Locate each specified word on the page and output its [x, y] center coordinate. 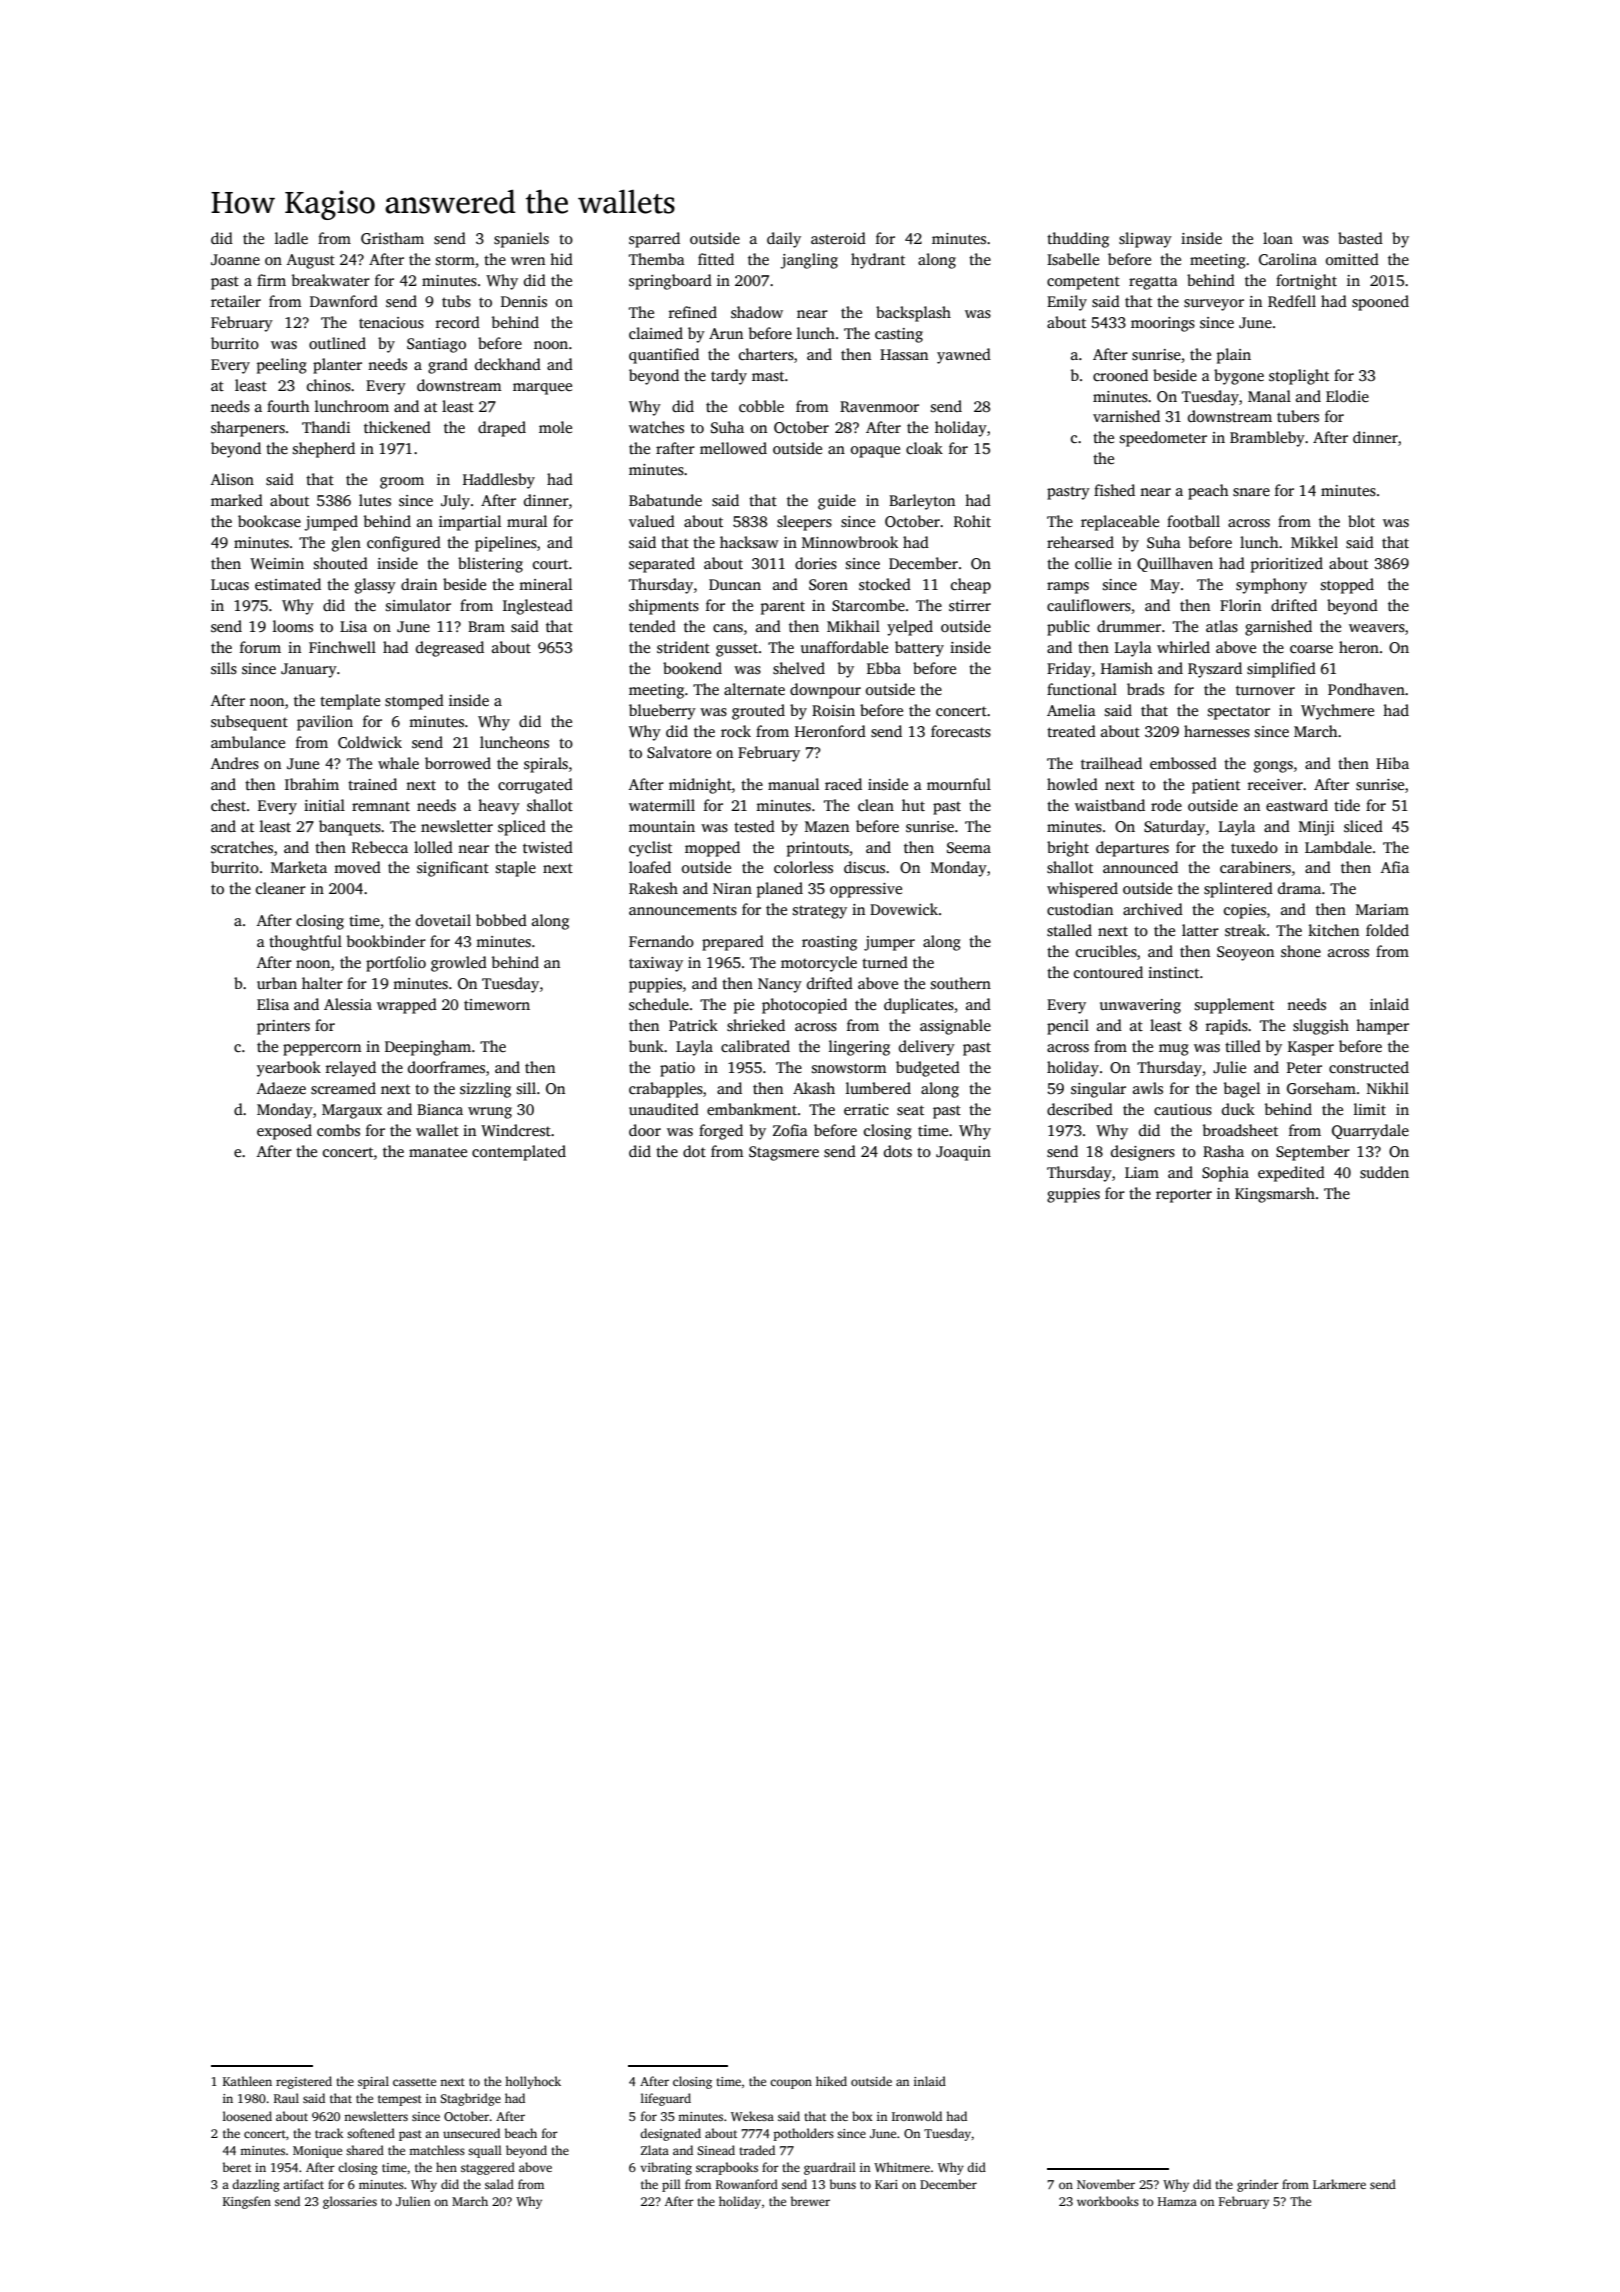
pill [671, 2185]
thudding [1078, 240]
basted [1360, 238]
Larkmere [1339, 2184]
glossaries [350, 2202]
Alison [232, 479]
